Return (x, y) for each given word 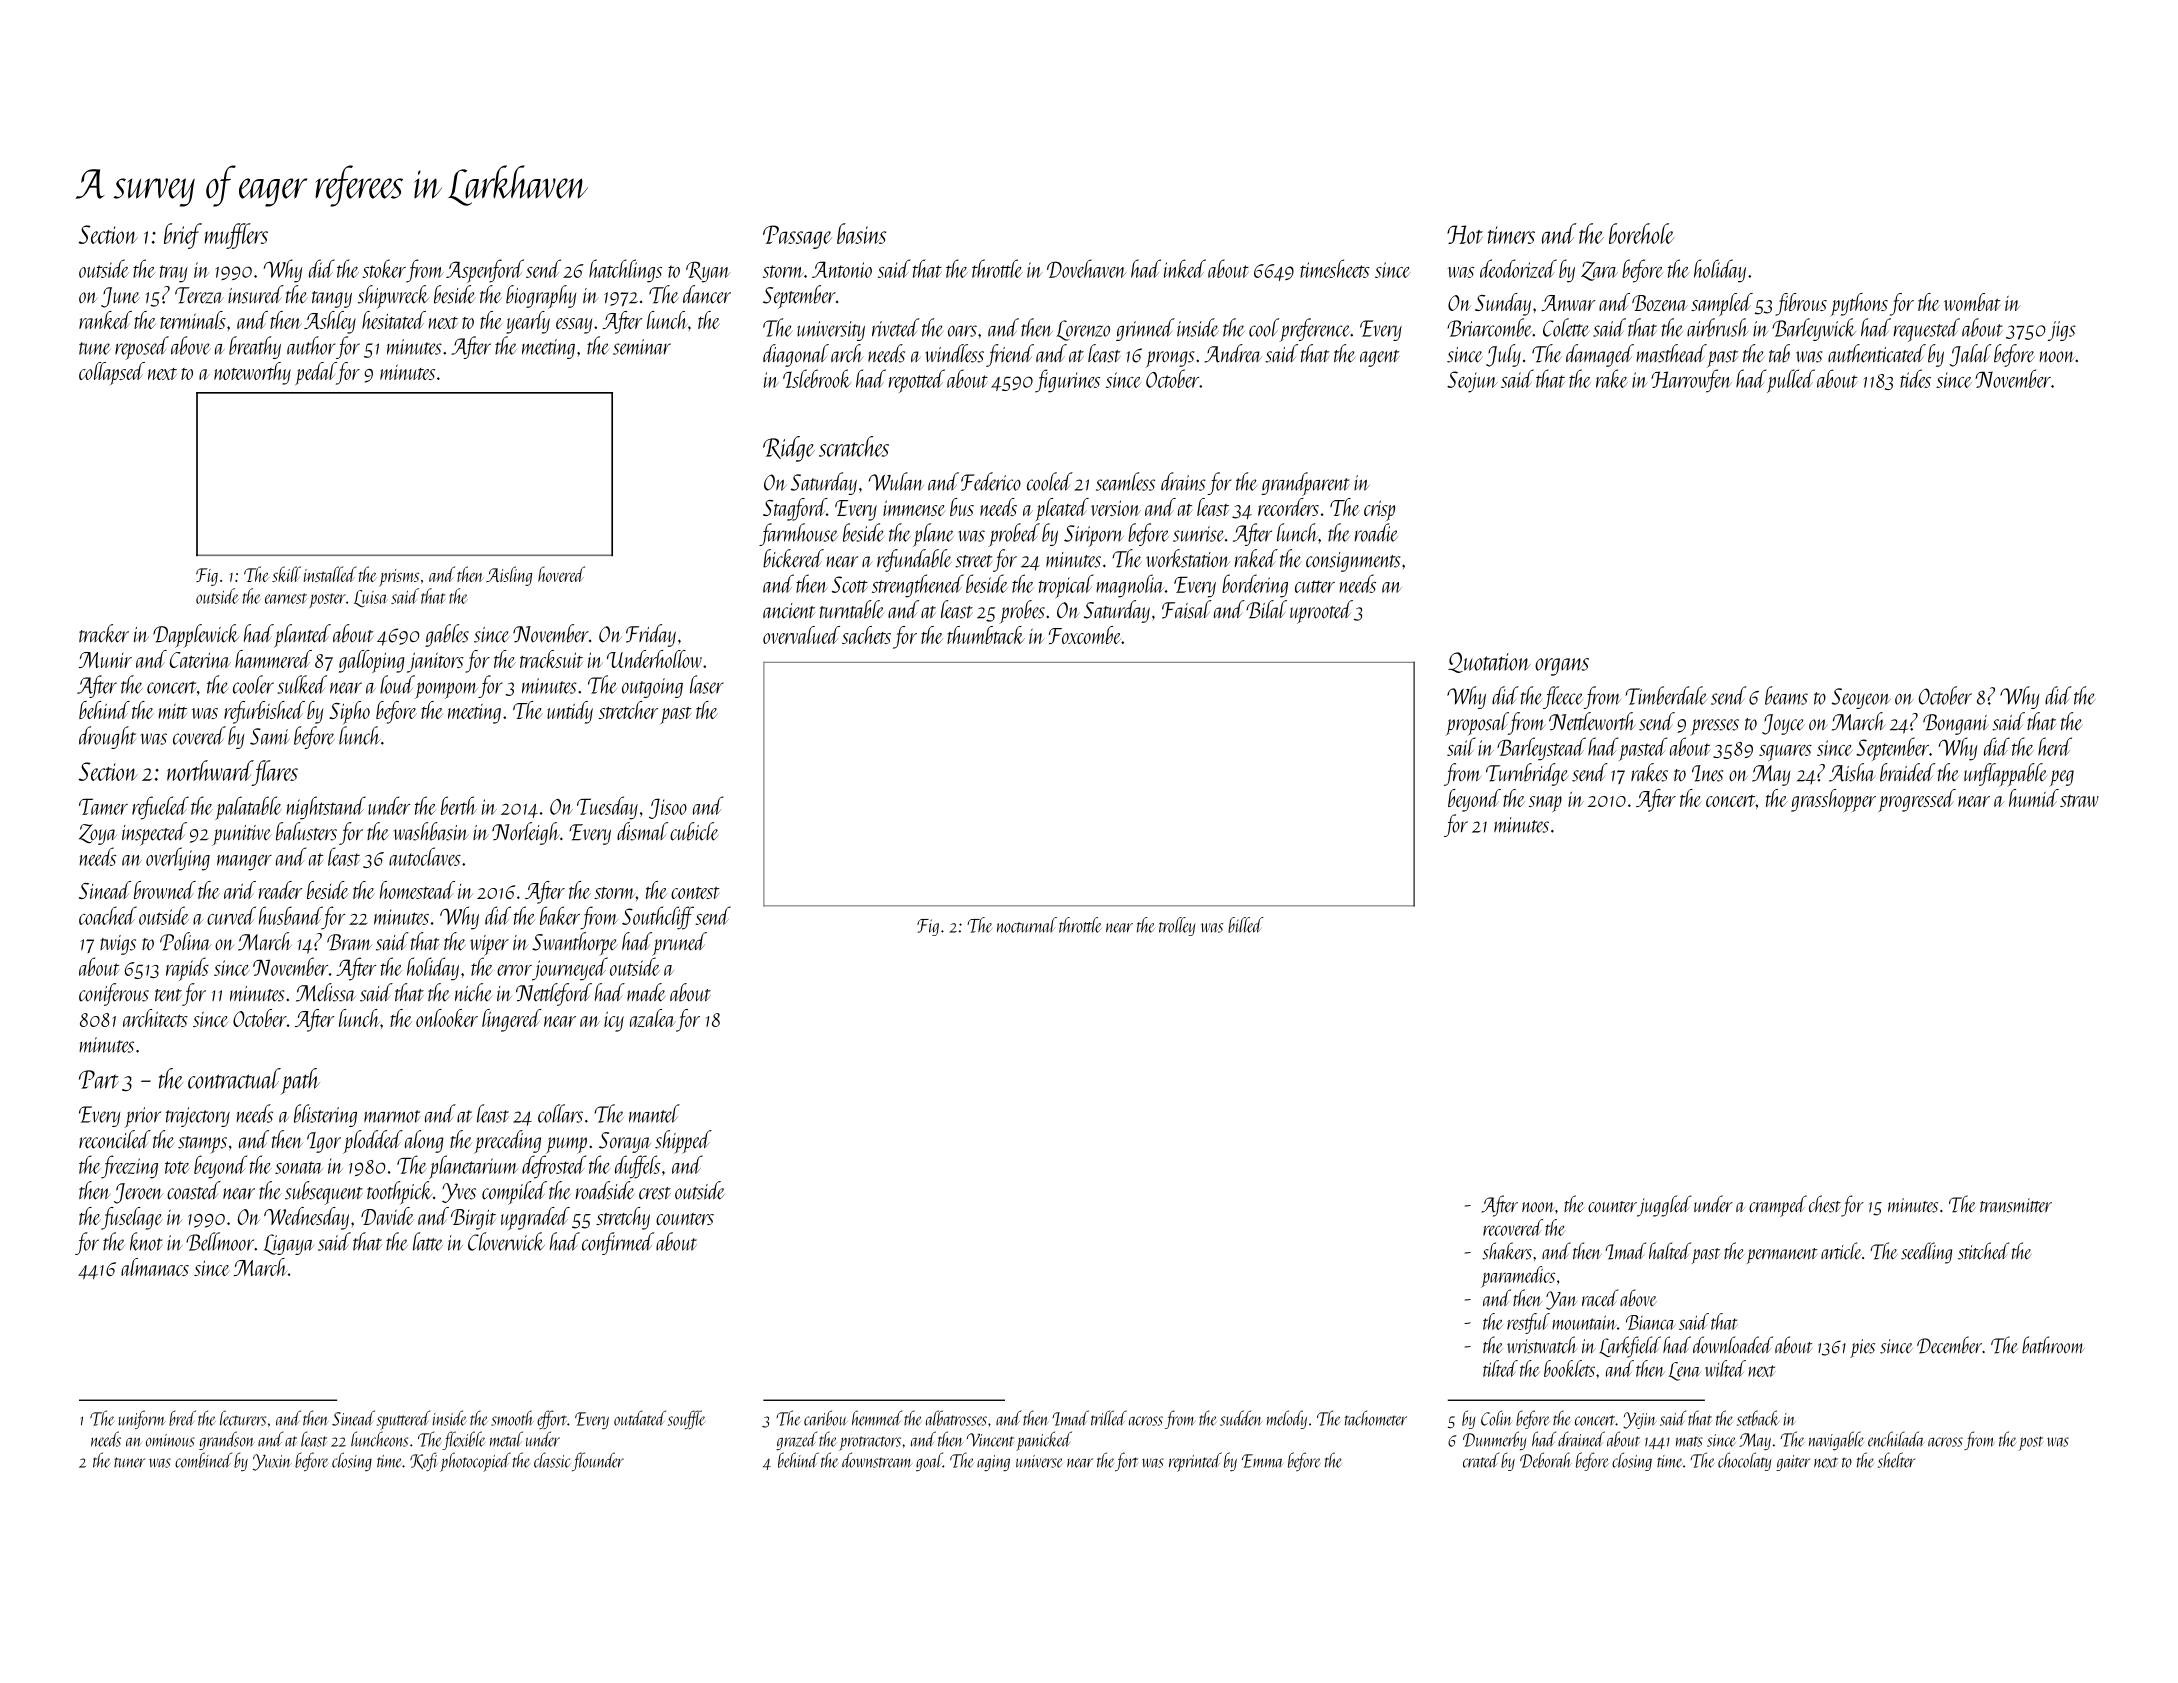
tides (1915, 378)
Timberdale (1666, 695)
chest (1825, 1204)
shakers (1507, 1251)
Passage (797, 237)
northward (210, 770)
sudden (1241, 1418)
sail (1461, 746)
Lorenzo (1083, 330)
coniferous (114, 994)
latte (428, 1241)
